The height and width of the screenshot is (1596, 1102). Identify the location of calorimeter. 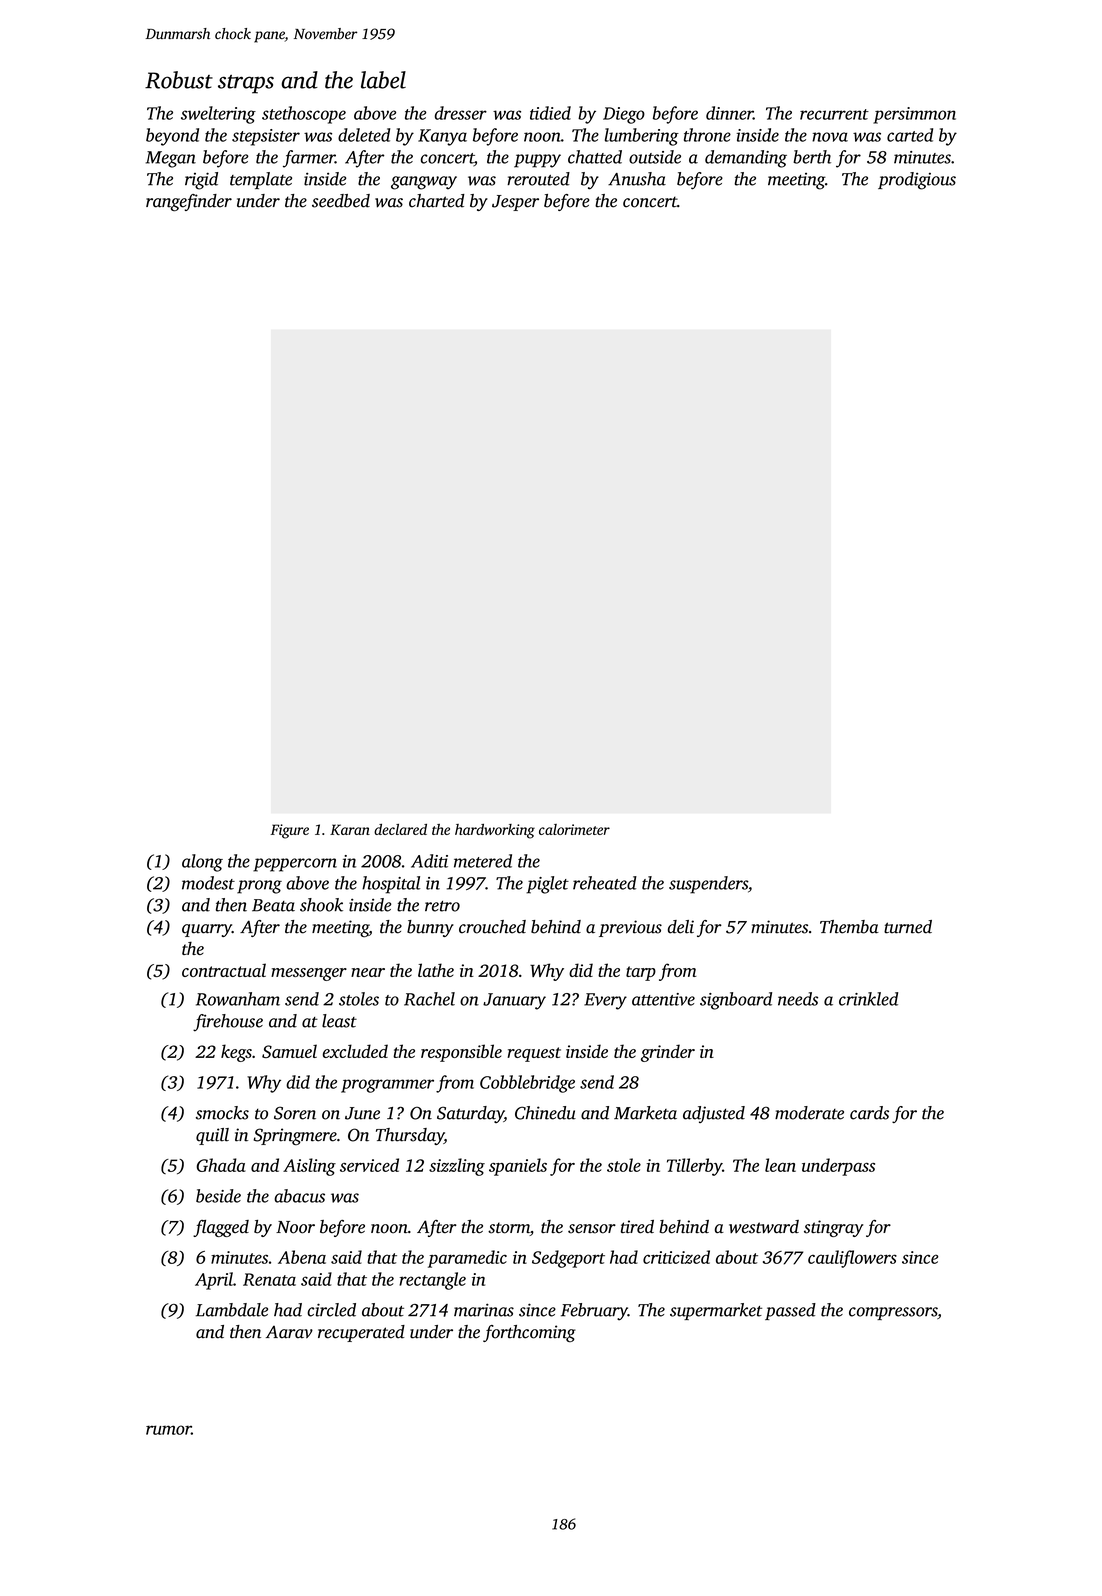
(574, 829).
